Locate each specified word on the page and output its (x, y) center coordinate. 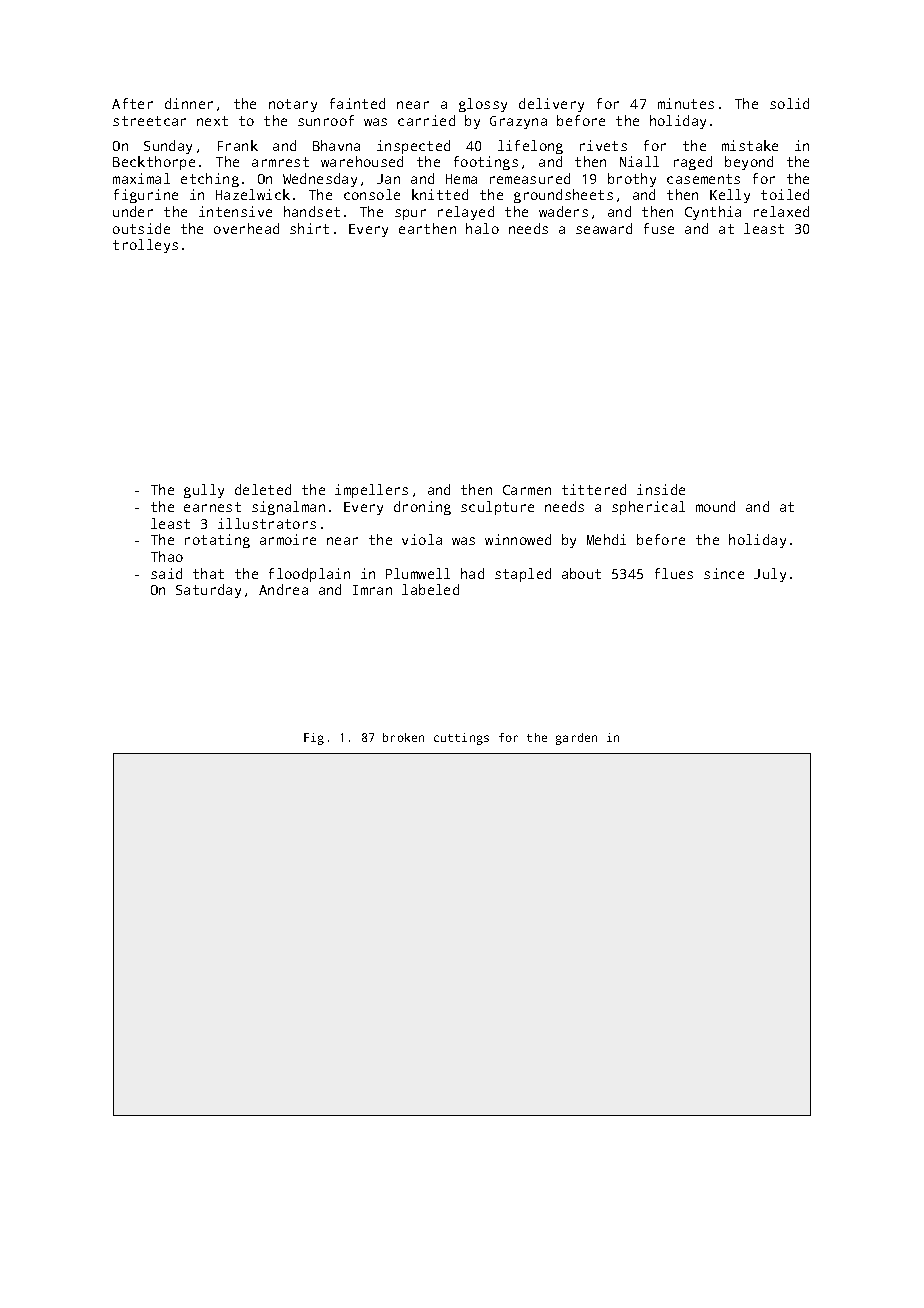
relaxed (781, 211)
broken (403, 737)
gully (204, 491)
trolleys (145, 246)
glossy (483, 105)
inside (661, 489)
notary (293, 105)
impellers (371, 491)
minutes (686, 103)
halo (482, 228)
